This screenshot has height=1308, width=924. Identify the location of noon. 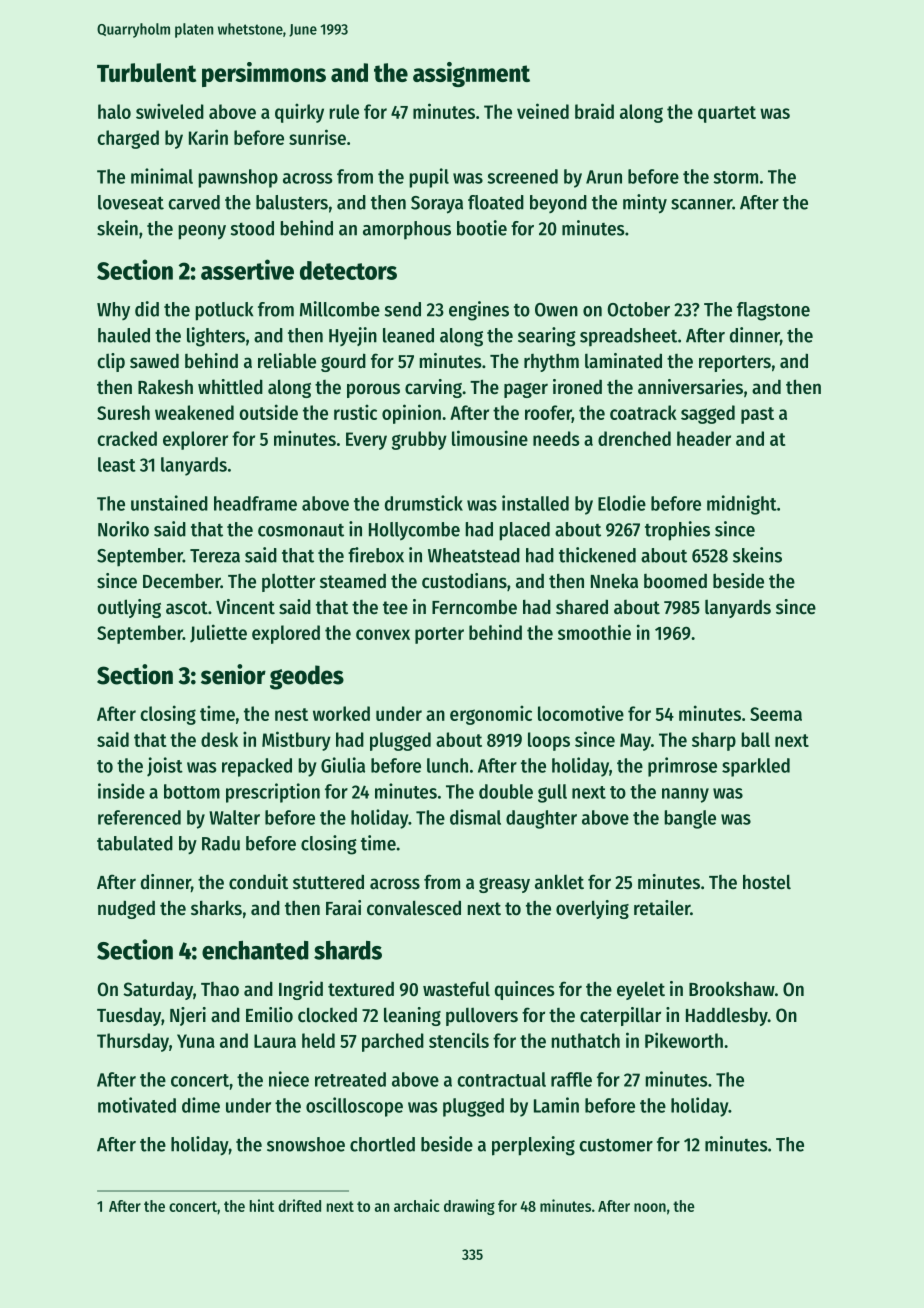
(650, 1207).
